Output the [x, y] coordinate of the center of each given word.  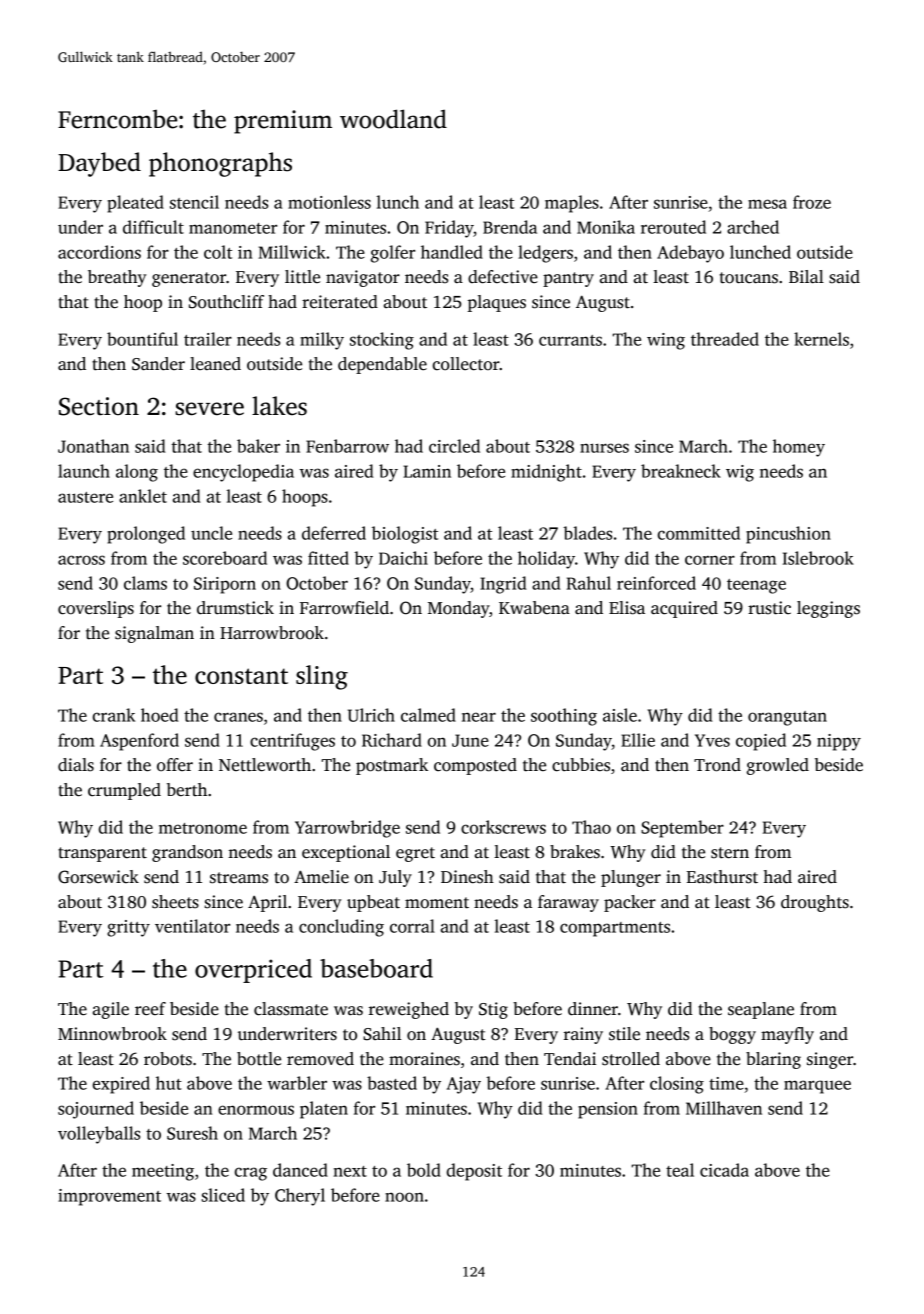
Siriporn [225, 585]
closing [677, 1085]
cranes [238, 717]
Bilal [806, 277]
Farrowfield [344, 608]
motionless [329, 202]
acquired [684, 609]
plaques [497, 303]
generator [189, 279]
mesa [767, 204]
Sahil [382, 1034]
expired [121, 1085]
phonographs [220, 164]
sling [322, 677]
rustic [769, 608]
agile [111, 1010]
